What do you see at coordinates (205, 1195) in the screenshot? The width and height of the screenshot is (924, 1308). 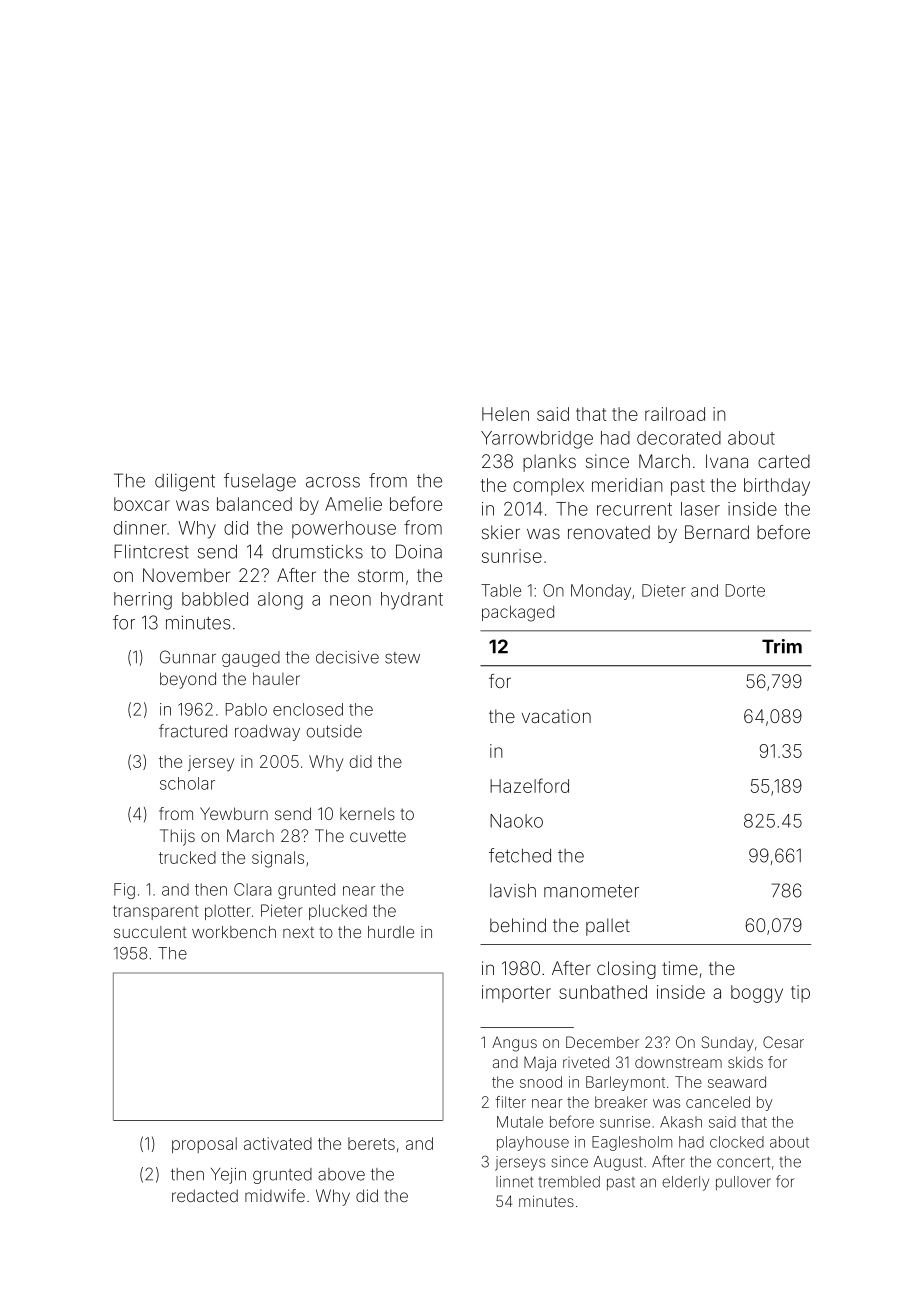 I see `redacted` at bounding box center [205, 1195].
